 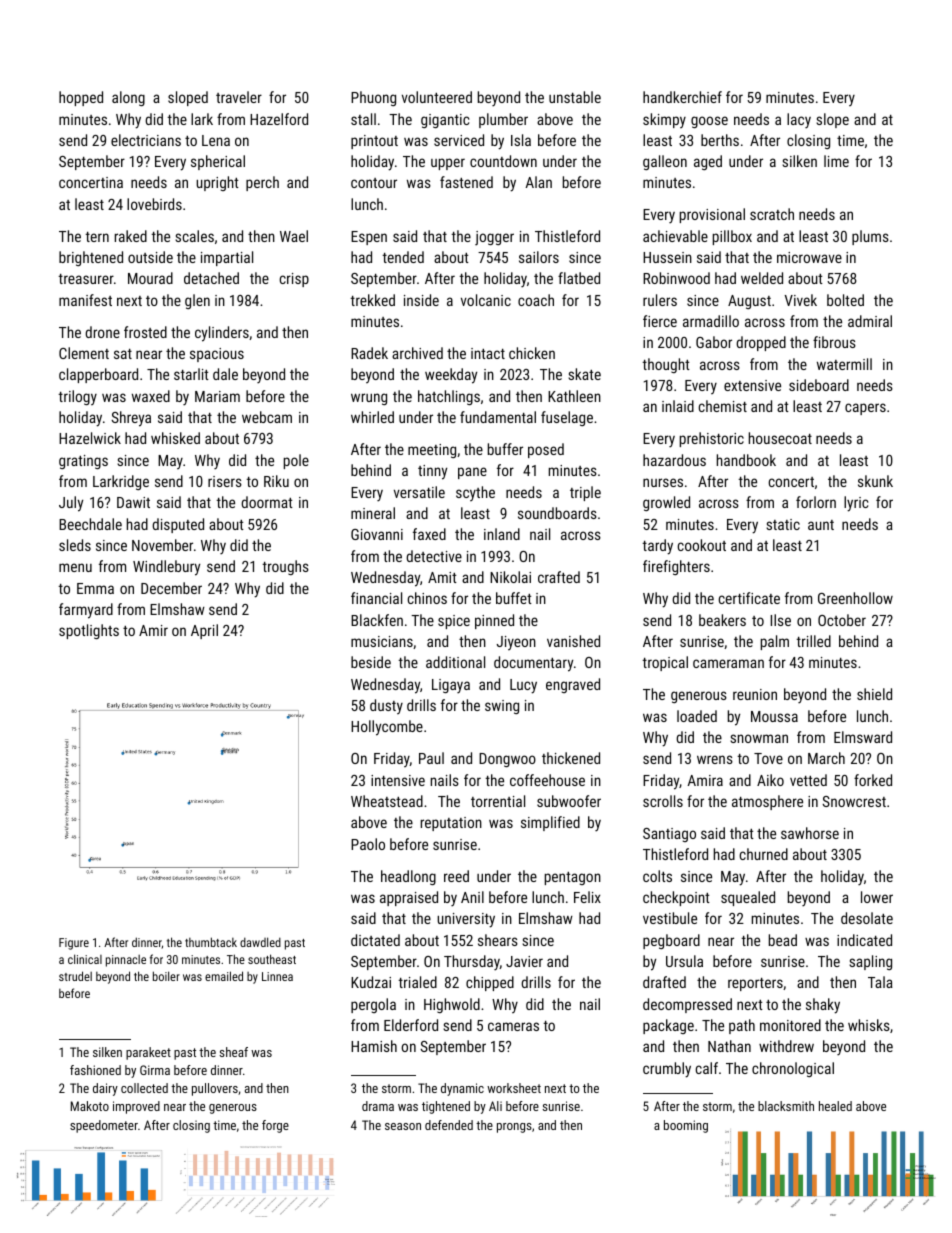 I want to click on unstable, so click(x=575, y=97).
